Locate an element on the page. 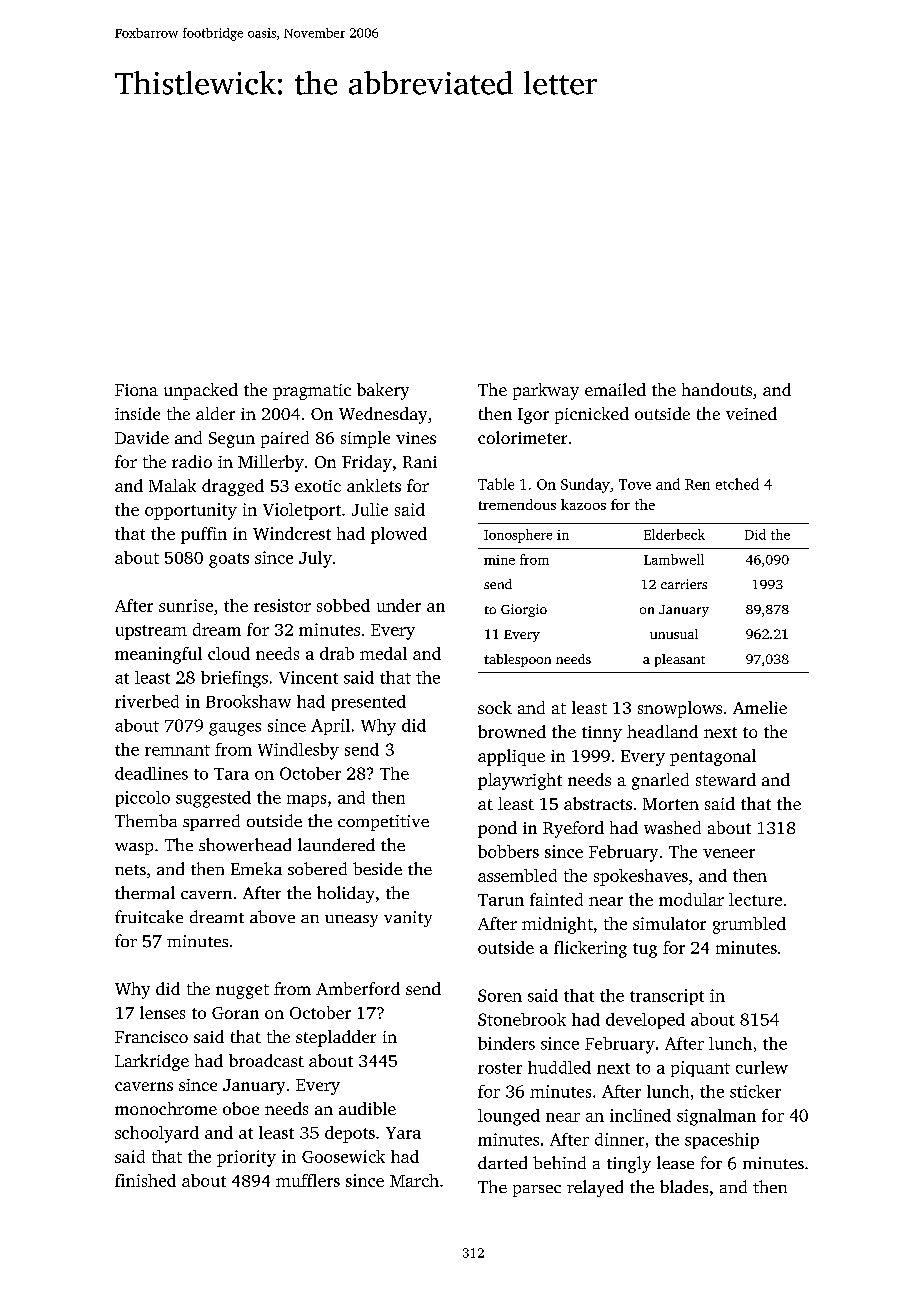  wasp is located at coordinates (134, 849).
